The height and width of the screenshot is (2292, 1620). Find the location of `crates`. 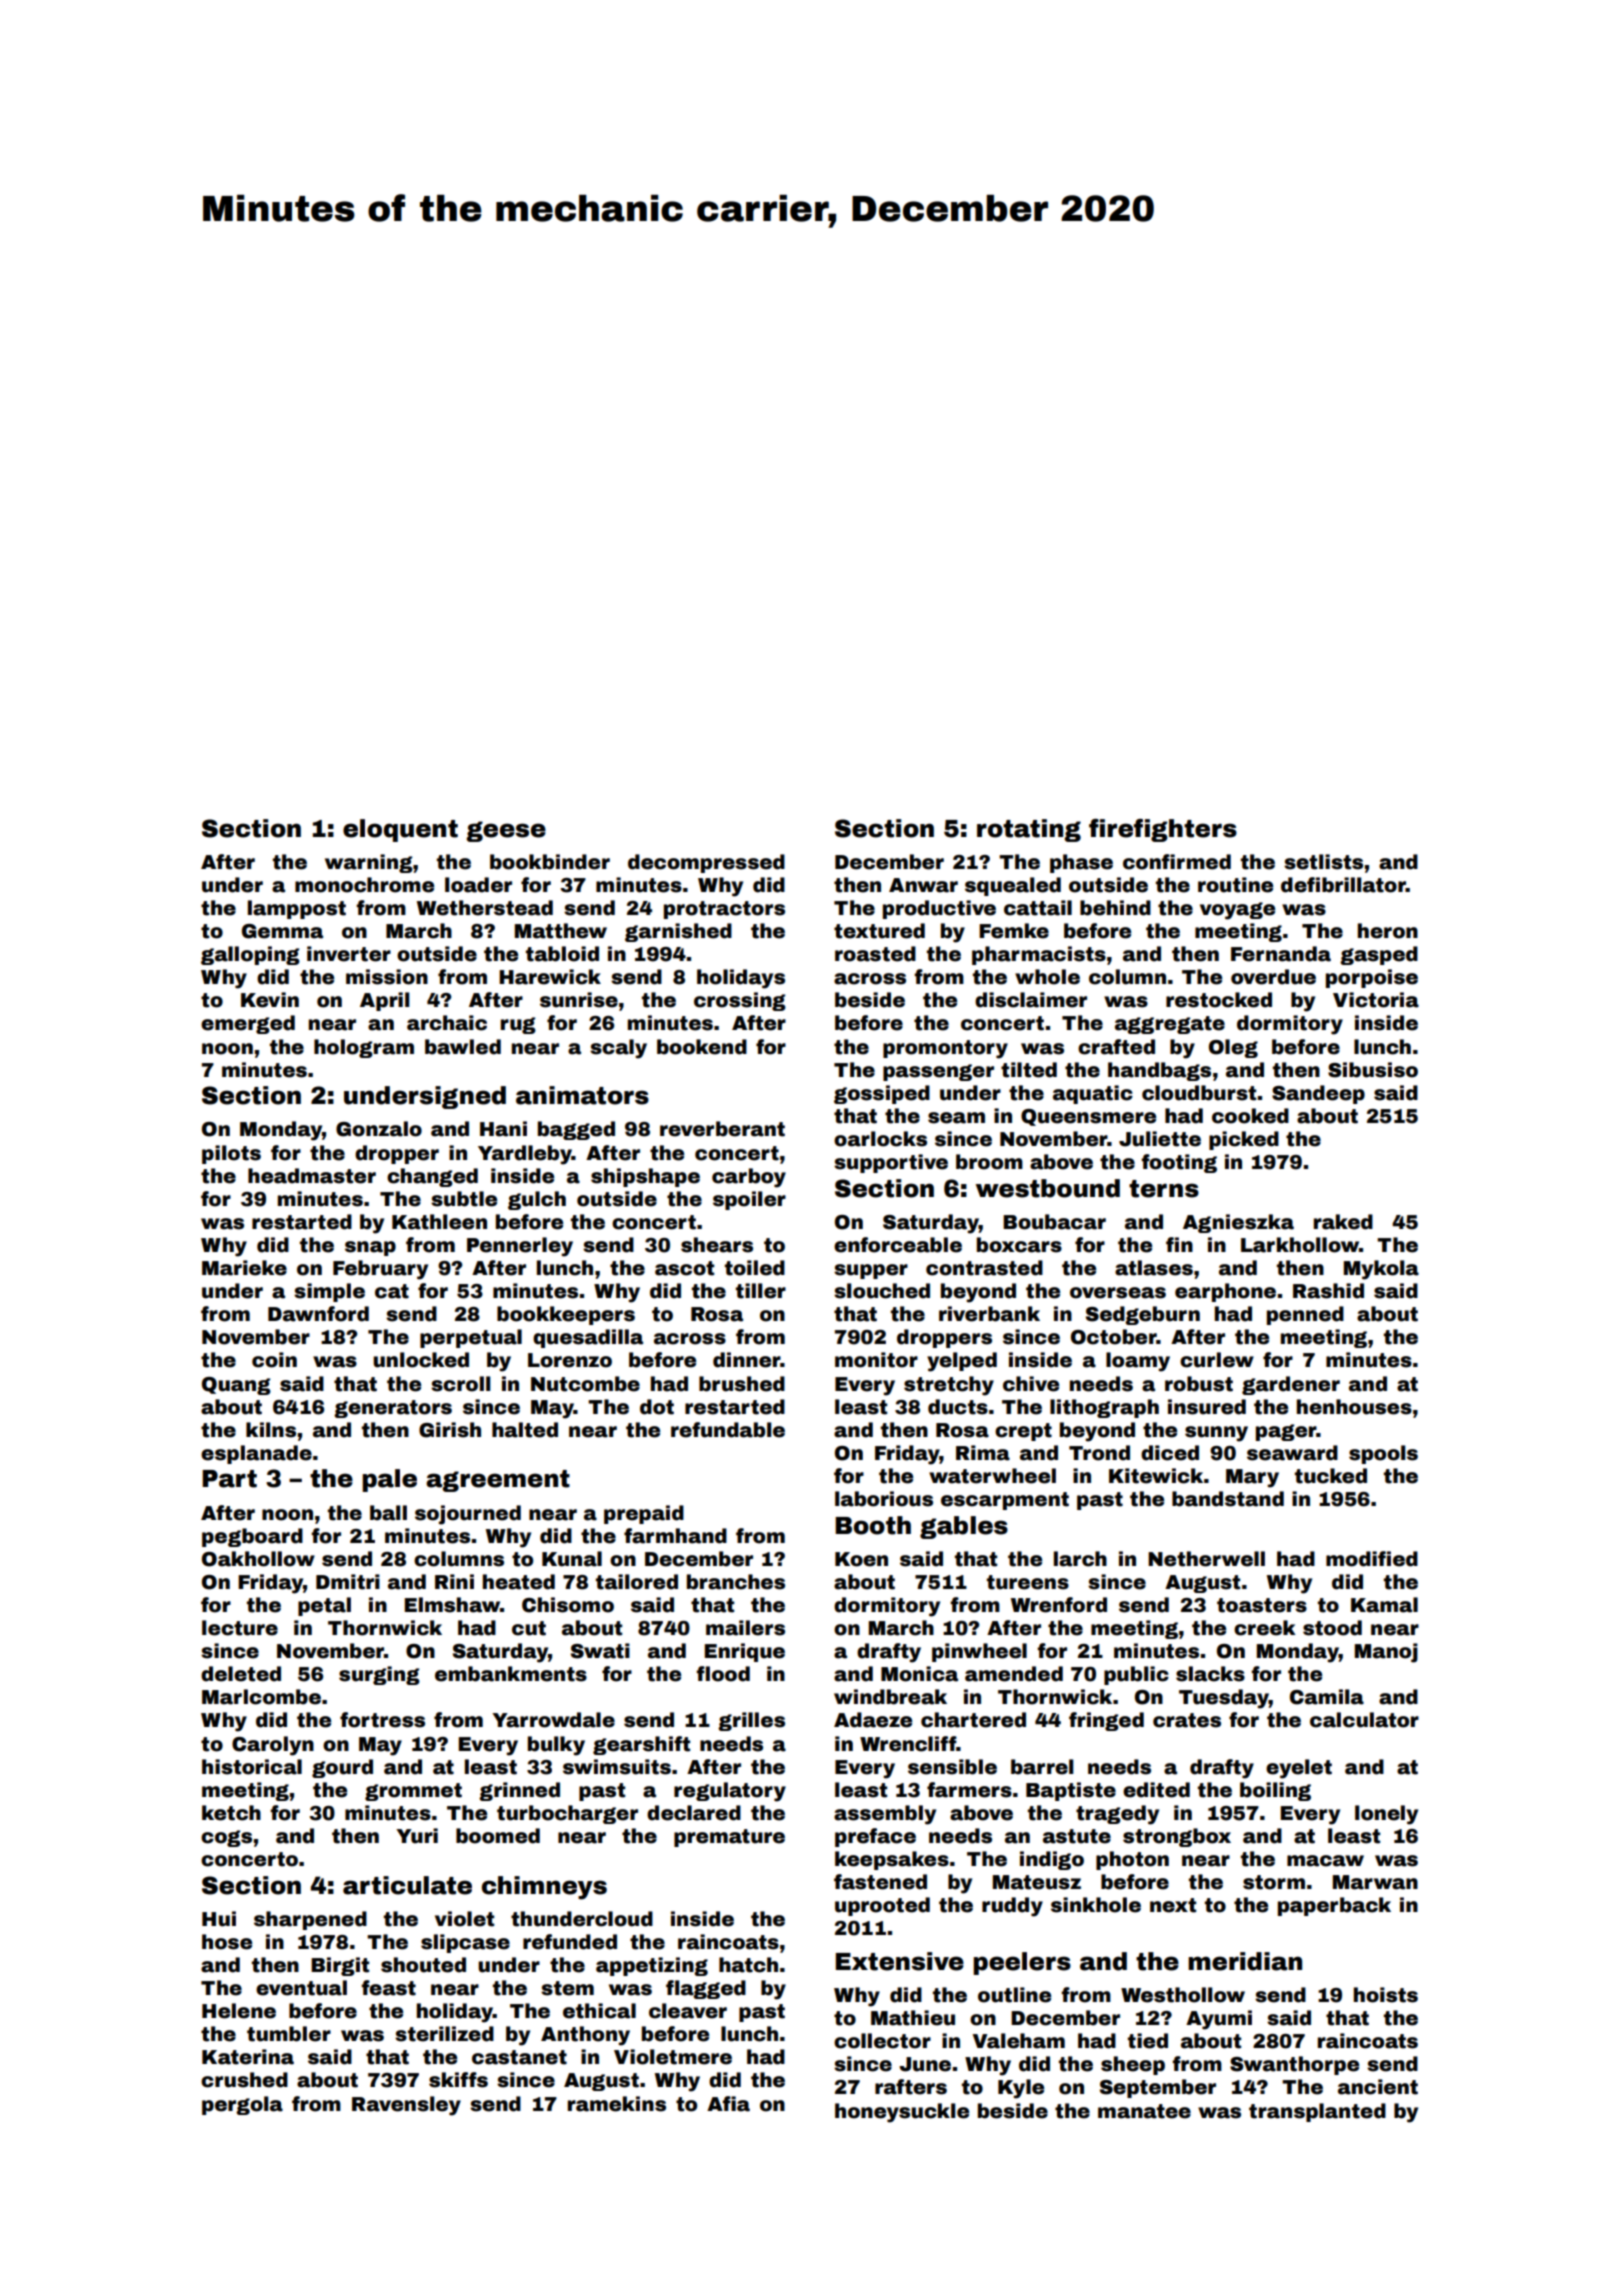

crates is located at coordinates (1187, 1720).
